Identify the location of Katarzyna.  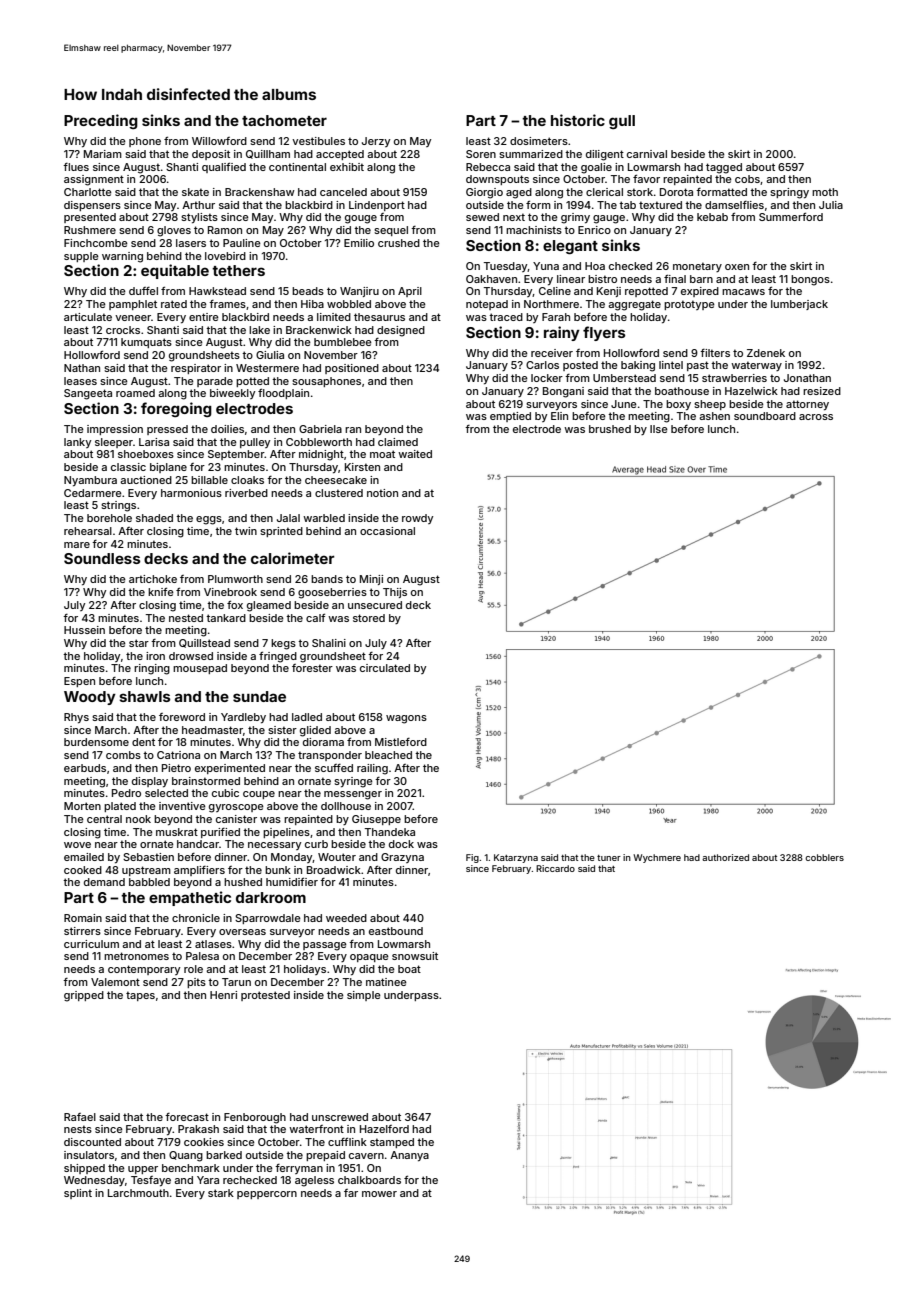
(516, 858).
